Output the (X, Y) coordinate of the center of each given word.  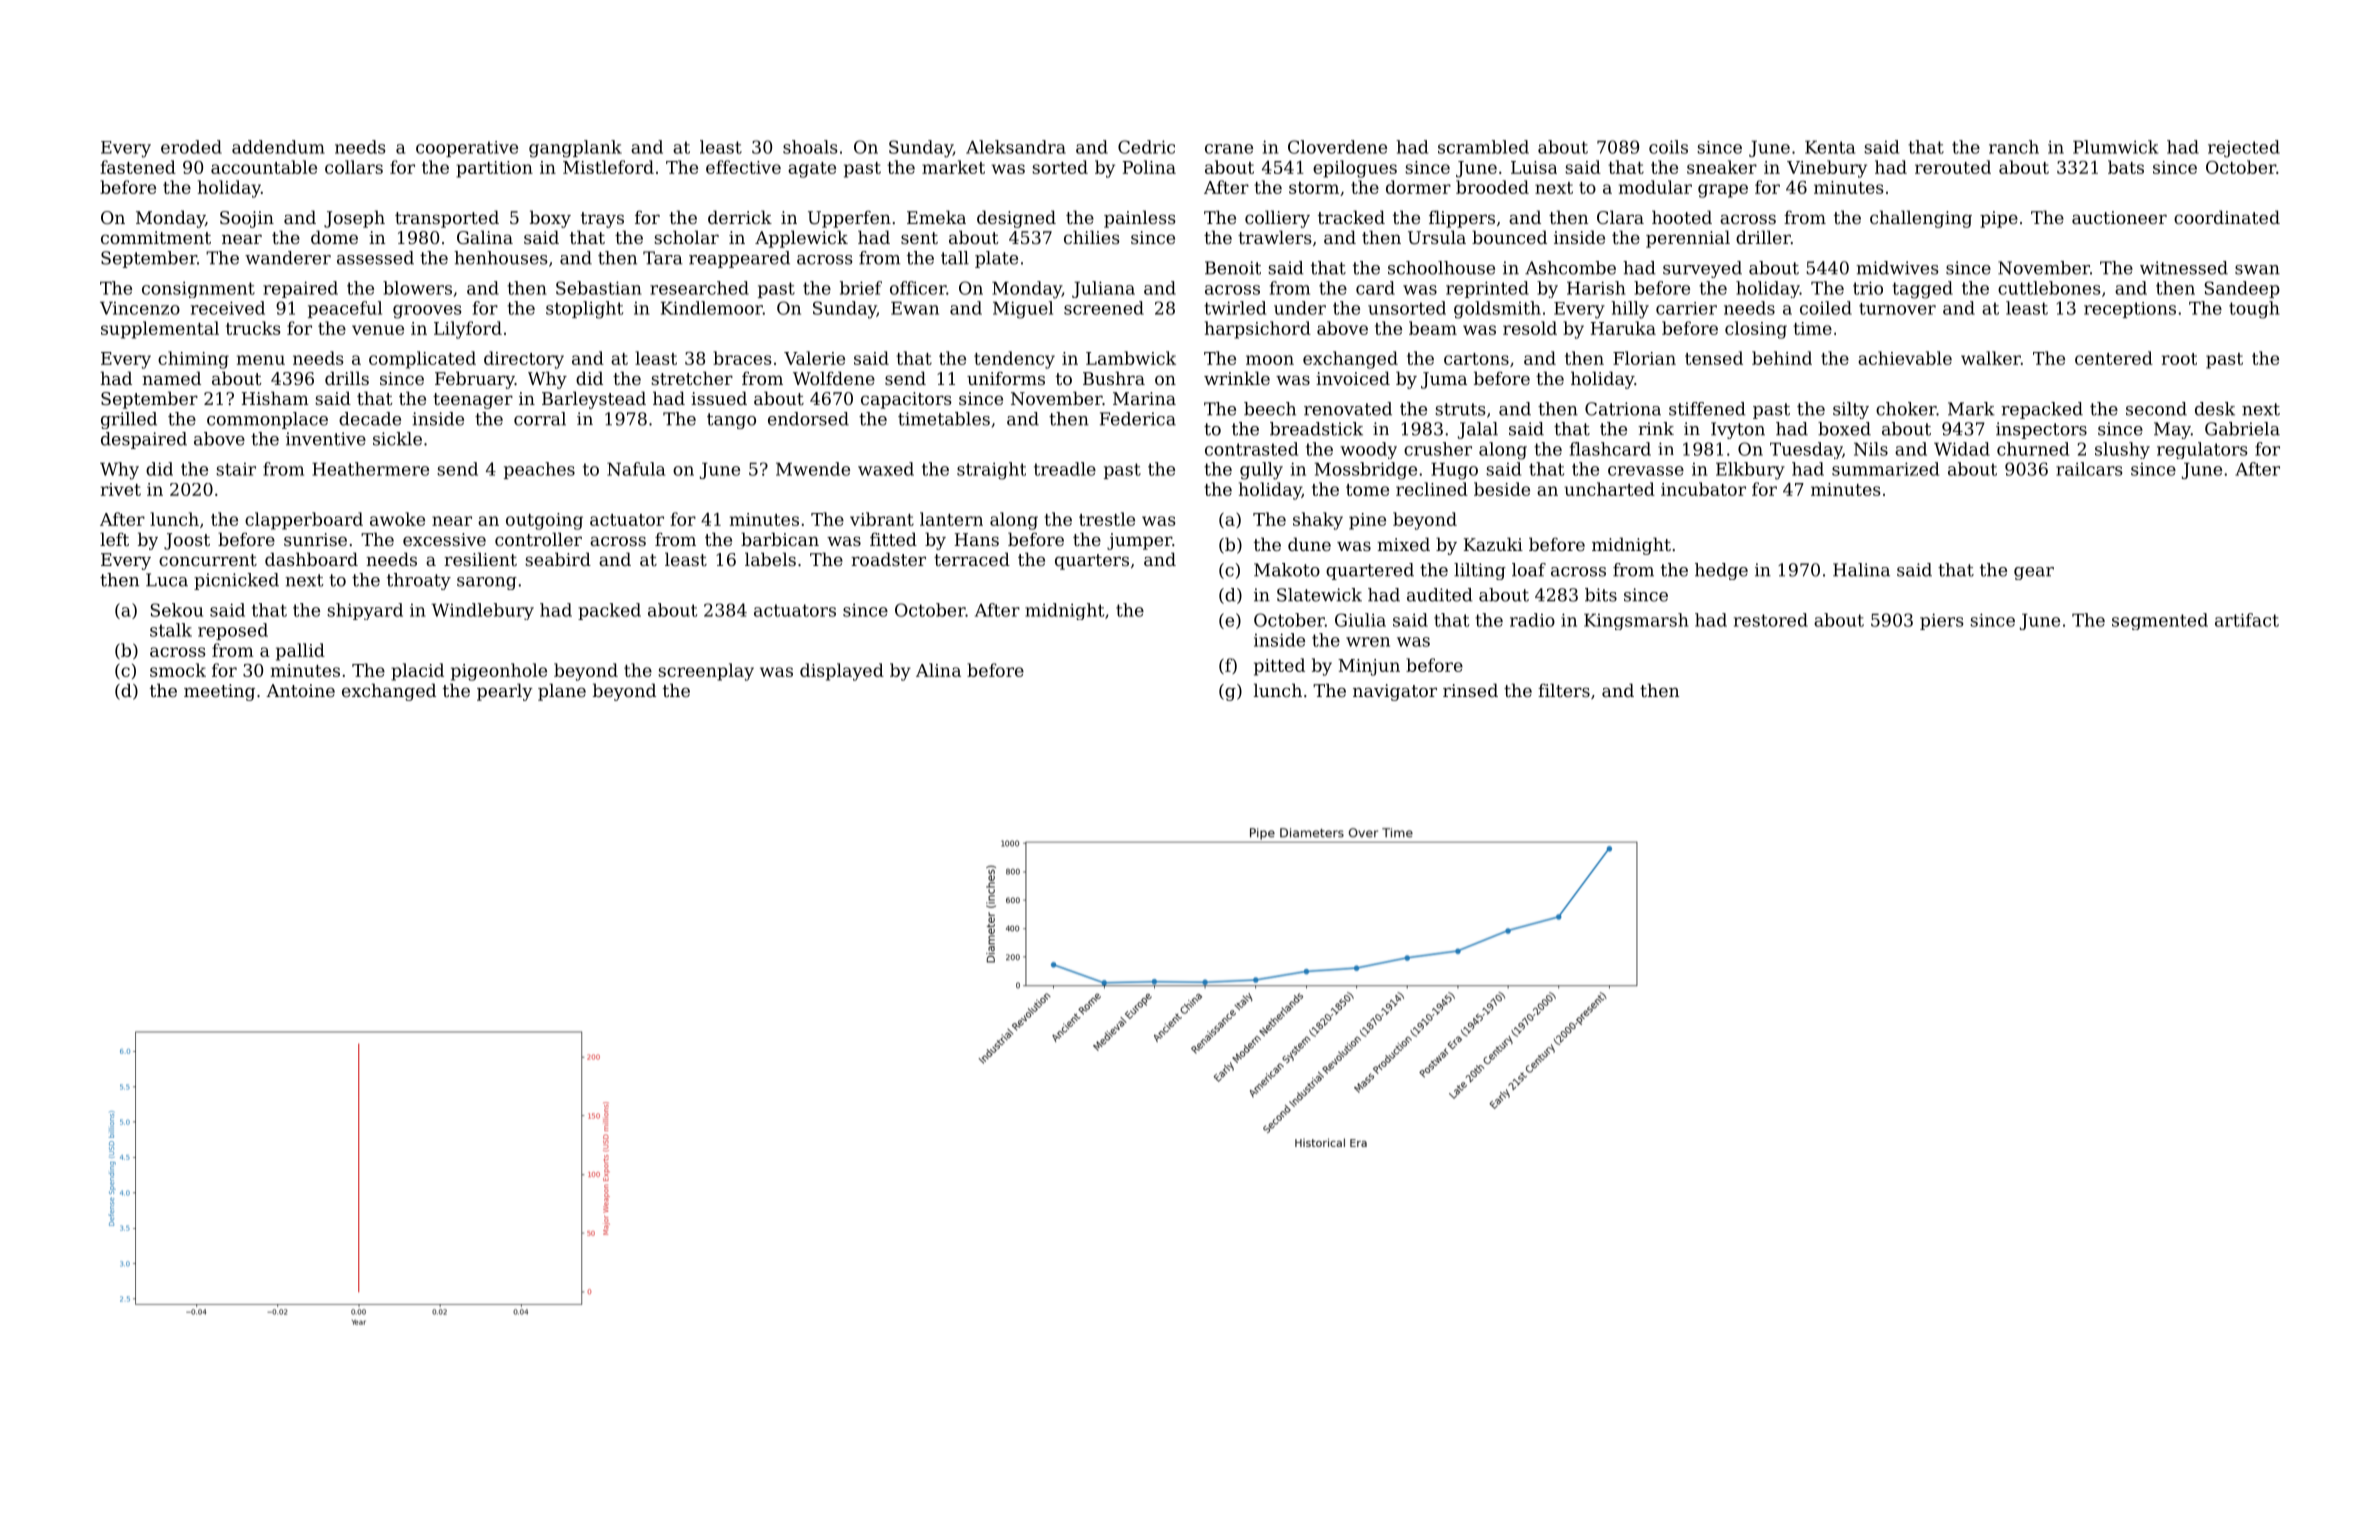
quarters (1092, 562)
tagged (1922, 290)
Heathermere (370, 469)
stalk (171, 630)
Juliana (1103, 289)
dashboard (311, 559)
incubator (1703, 489)
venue (378, 330)
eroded (191, 147)
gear (2034, 573)
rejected (2244, 149)
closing (1756, 330)
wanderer (288, 258)
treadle (1065, 469)
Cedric (1146, 147)
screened (1104, 308)
